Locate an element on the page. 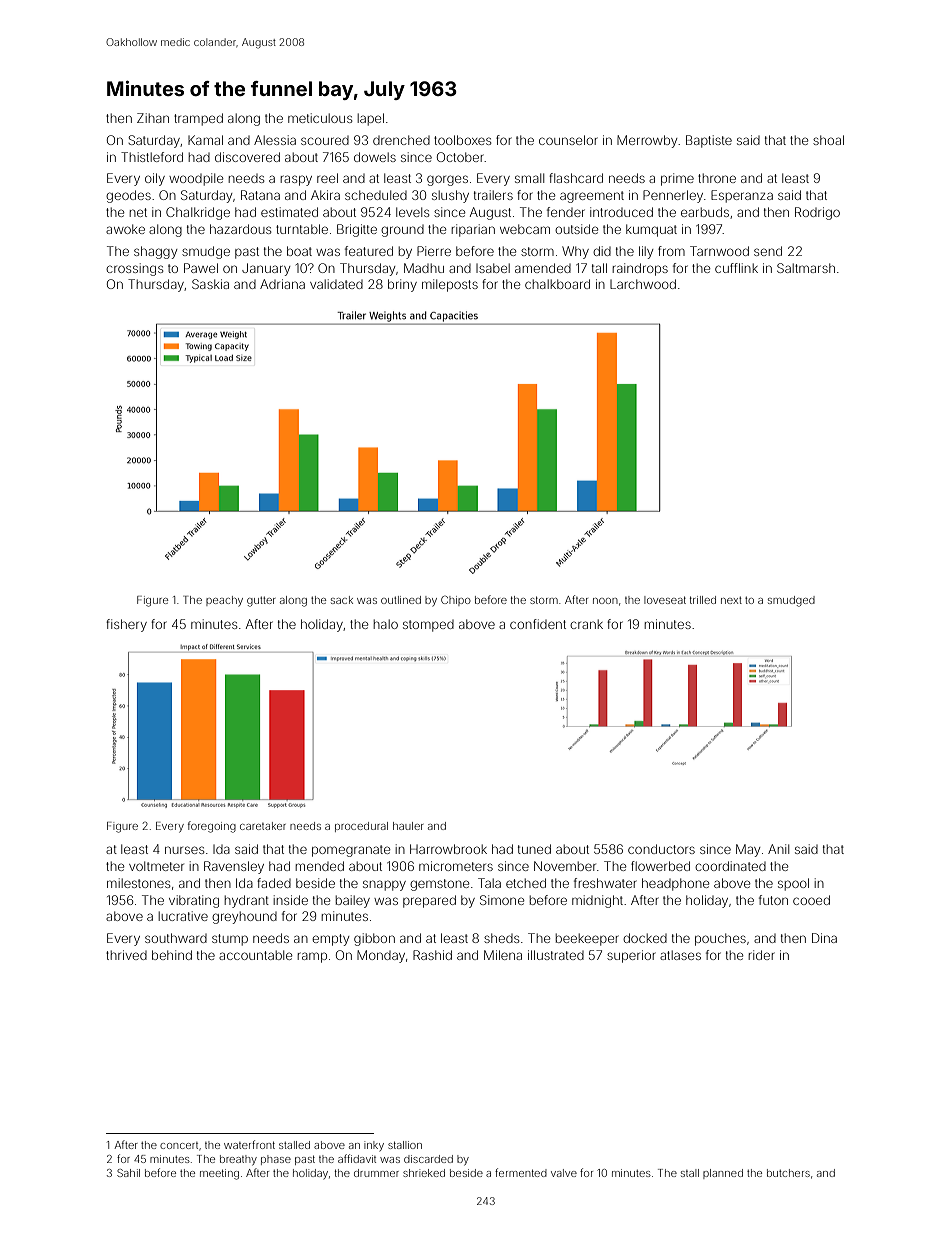  foregoing is located at coordinates (212, 827).
